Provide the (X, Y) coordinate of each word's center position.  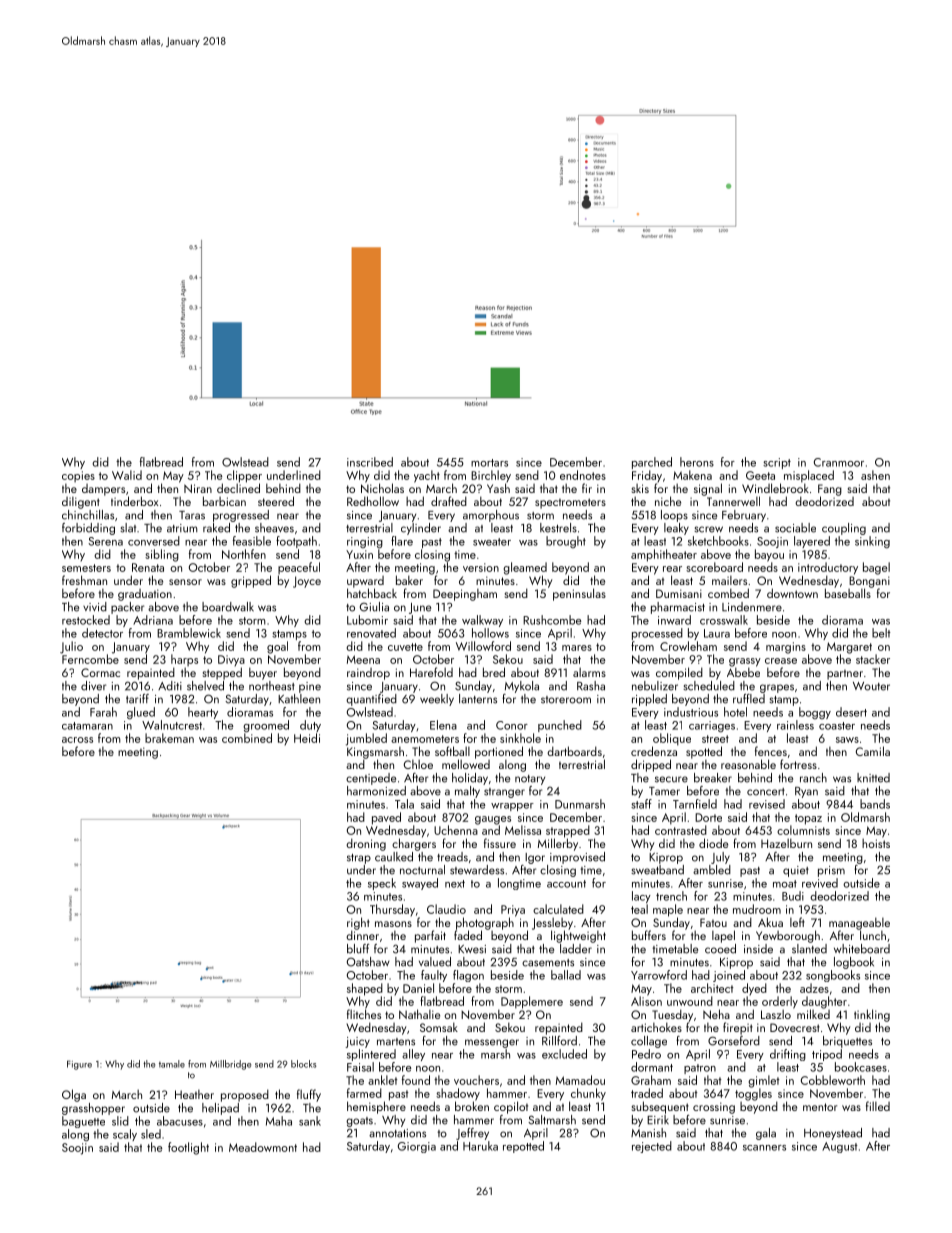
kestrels (558, 528)
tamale (172, 1064)
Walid (127, 475)
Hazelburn (786, 843)
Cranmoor (839, 462)
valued (435, 962)
